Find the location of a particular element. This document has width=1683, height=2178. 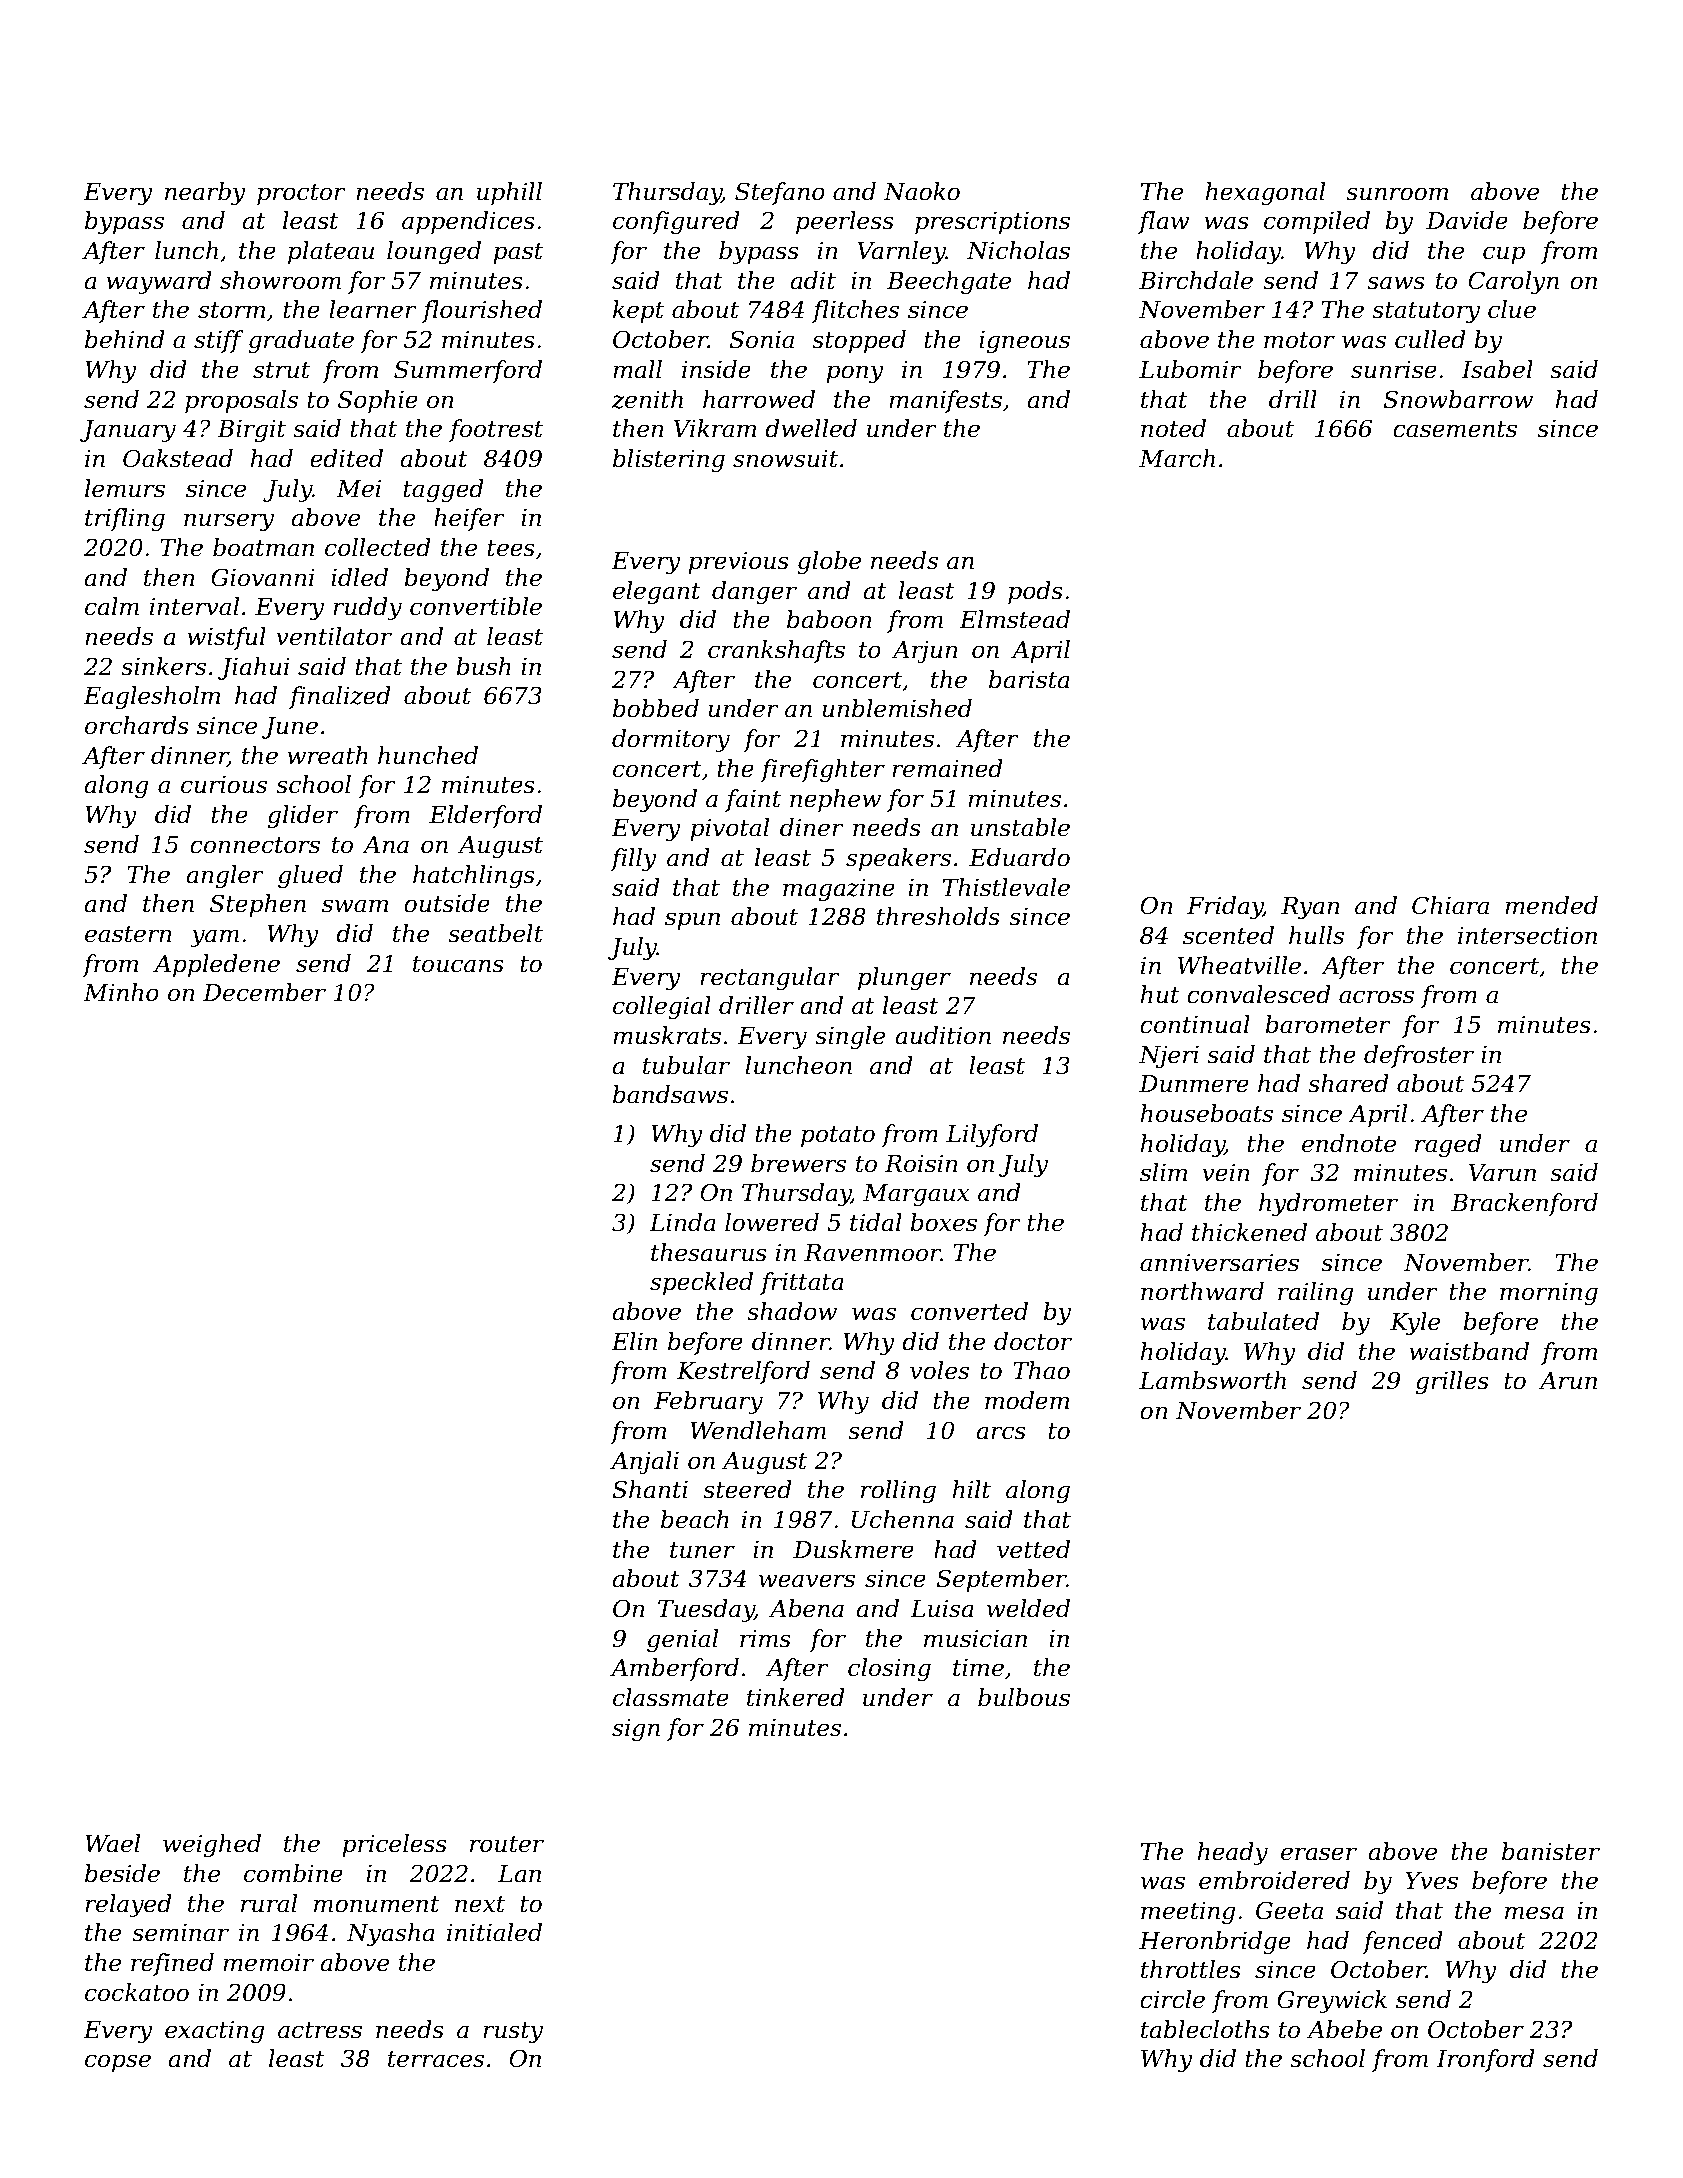

hatchlings is located at coordinates (474, 876).
